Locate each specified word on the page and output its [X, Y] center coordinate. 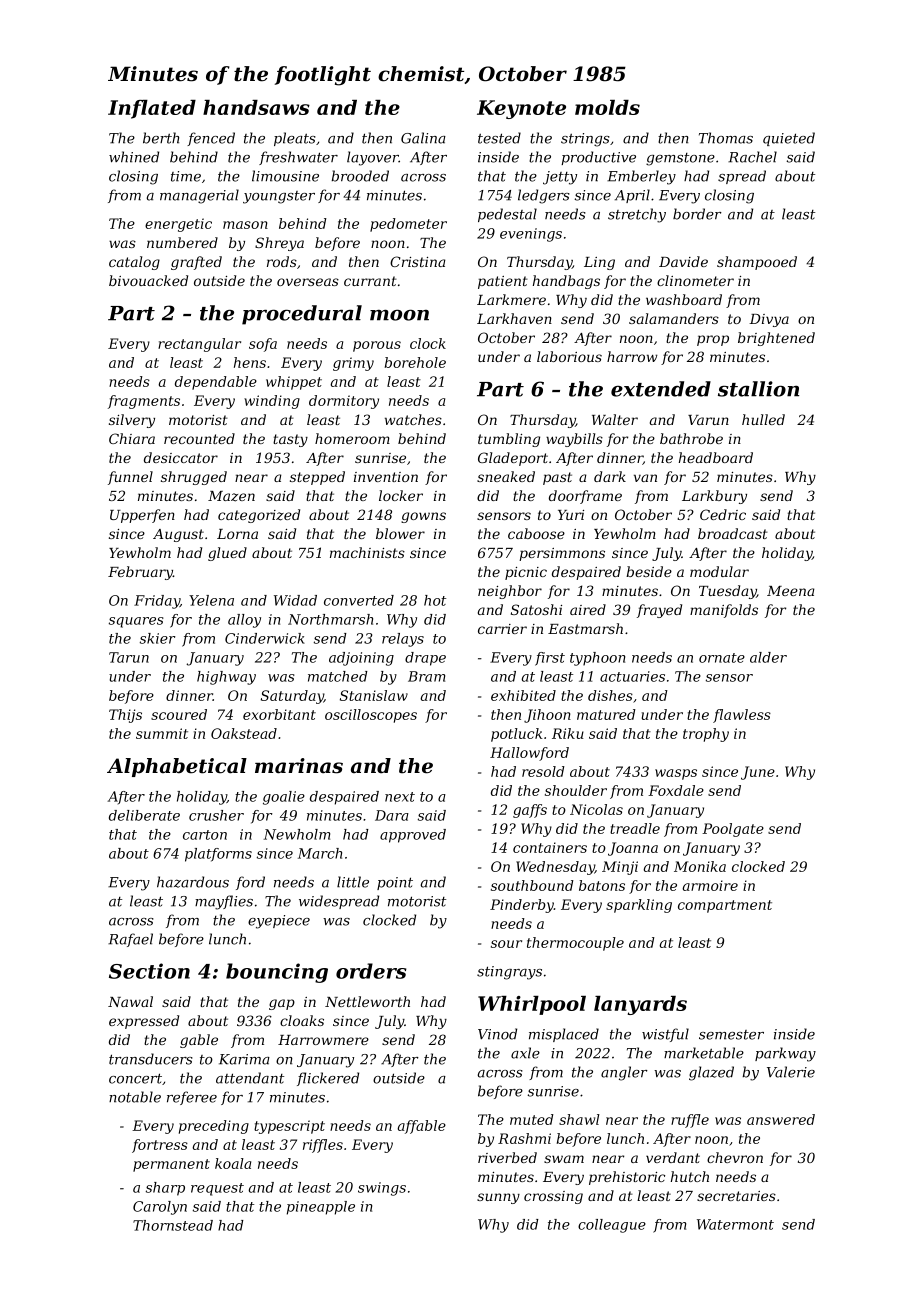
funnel [130, 478]
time [186, 176]
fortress [160, 1146]
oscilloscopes [371, 716]
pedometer [408, 225]
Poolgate [733, 830]
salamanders [674, 318]
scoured [179, 714]
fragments [144, 402]
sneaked [506, 476]
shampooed [757, 263]
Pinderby [522, 906]
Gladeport [513, 459]
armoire [710, 885]
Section [149, 971]
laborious [569, 356]
